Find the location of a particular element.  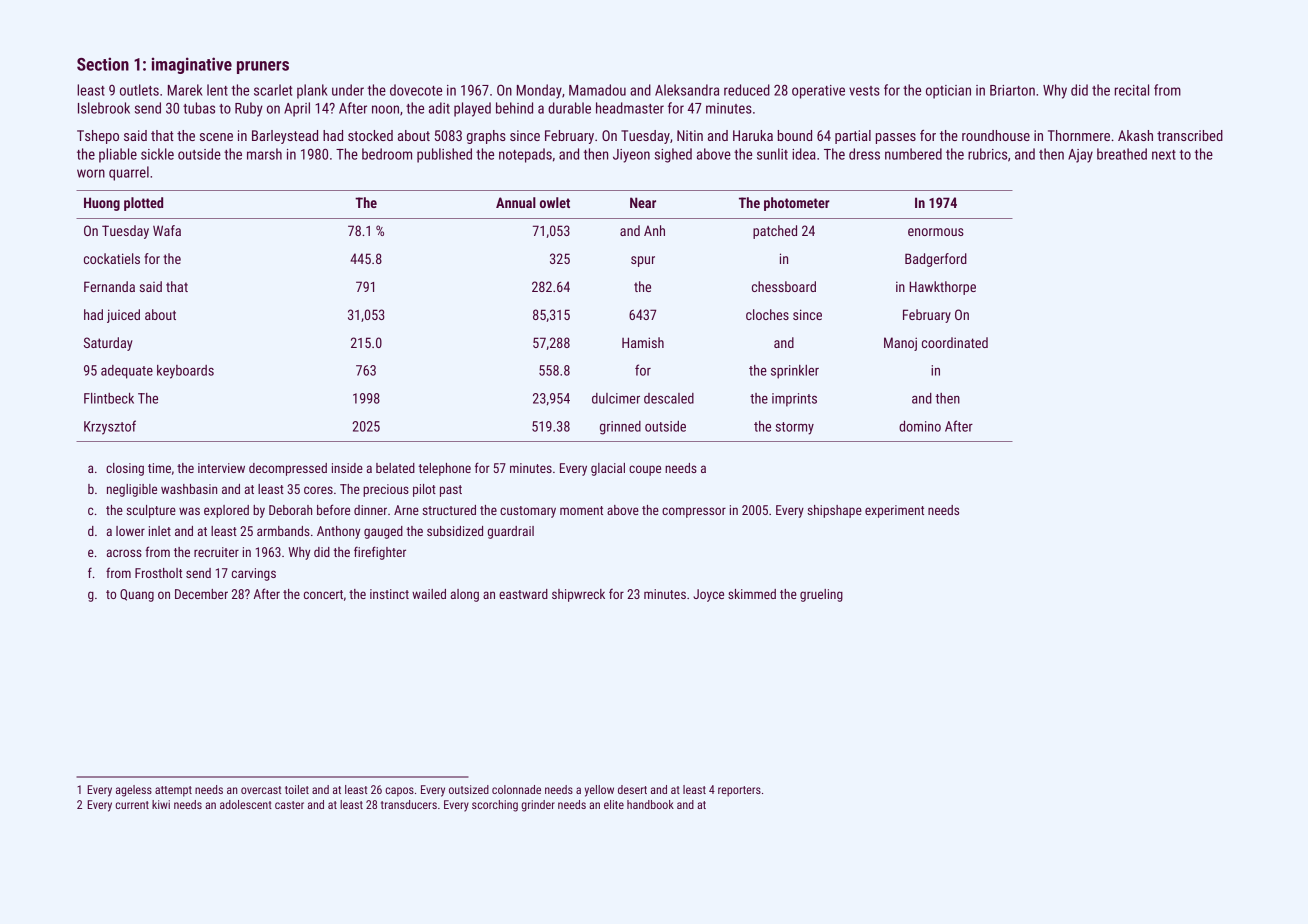

shipwreck is located at coordinates (578, 595).
